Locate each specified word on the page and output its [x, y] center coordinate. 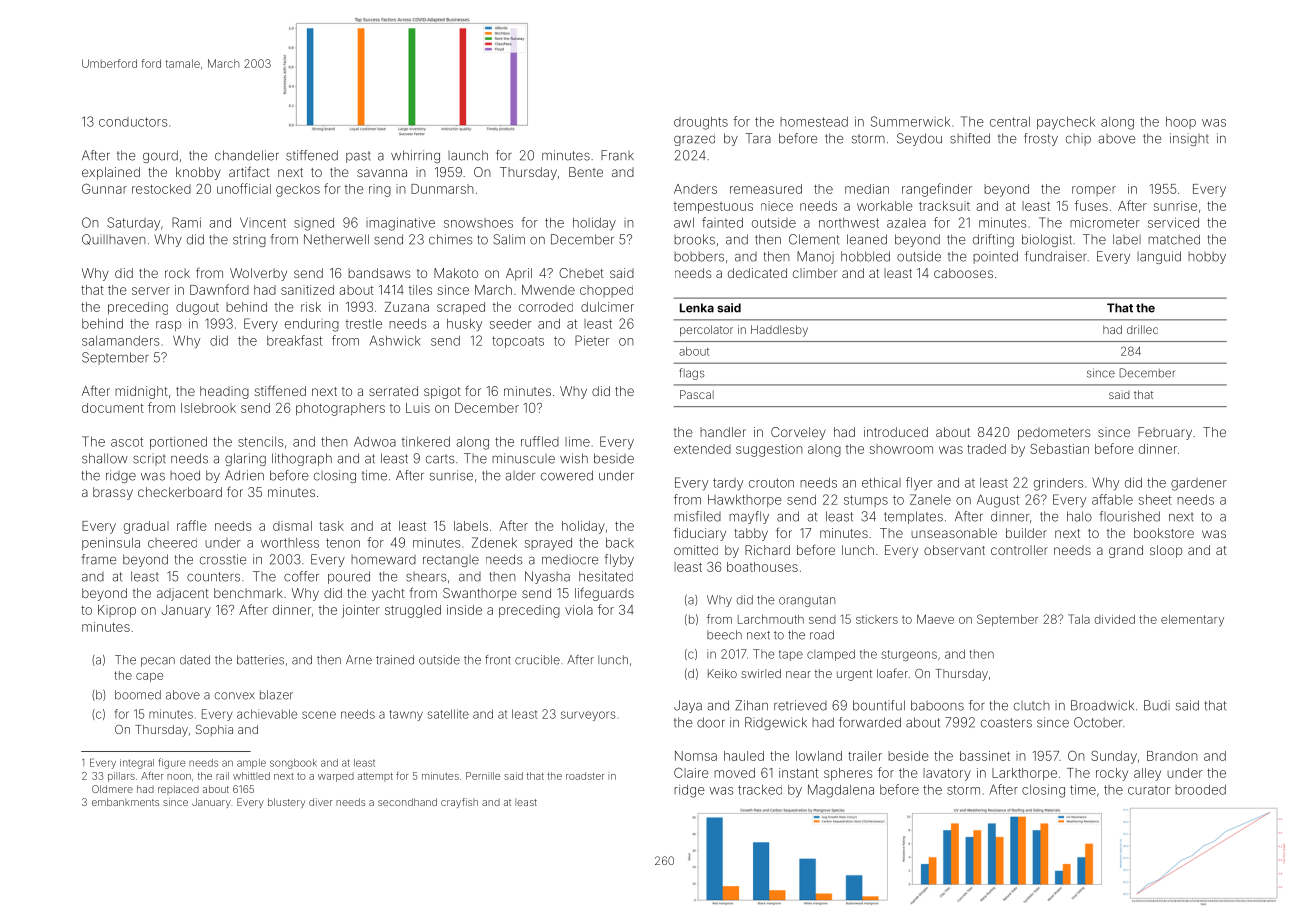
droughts [701, 123]
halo [1079, 516]
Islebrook [208, 408]
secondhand [407, 802]
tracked [760, 790]
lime [577, 442]
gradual [146, 527]
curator [1149, 790]
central [1010, 122]
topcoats [518, 342]
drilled [1142, 329]
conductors [133, 122]
